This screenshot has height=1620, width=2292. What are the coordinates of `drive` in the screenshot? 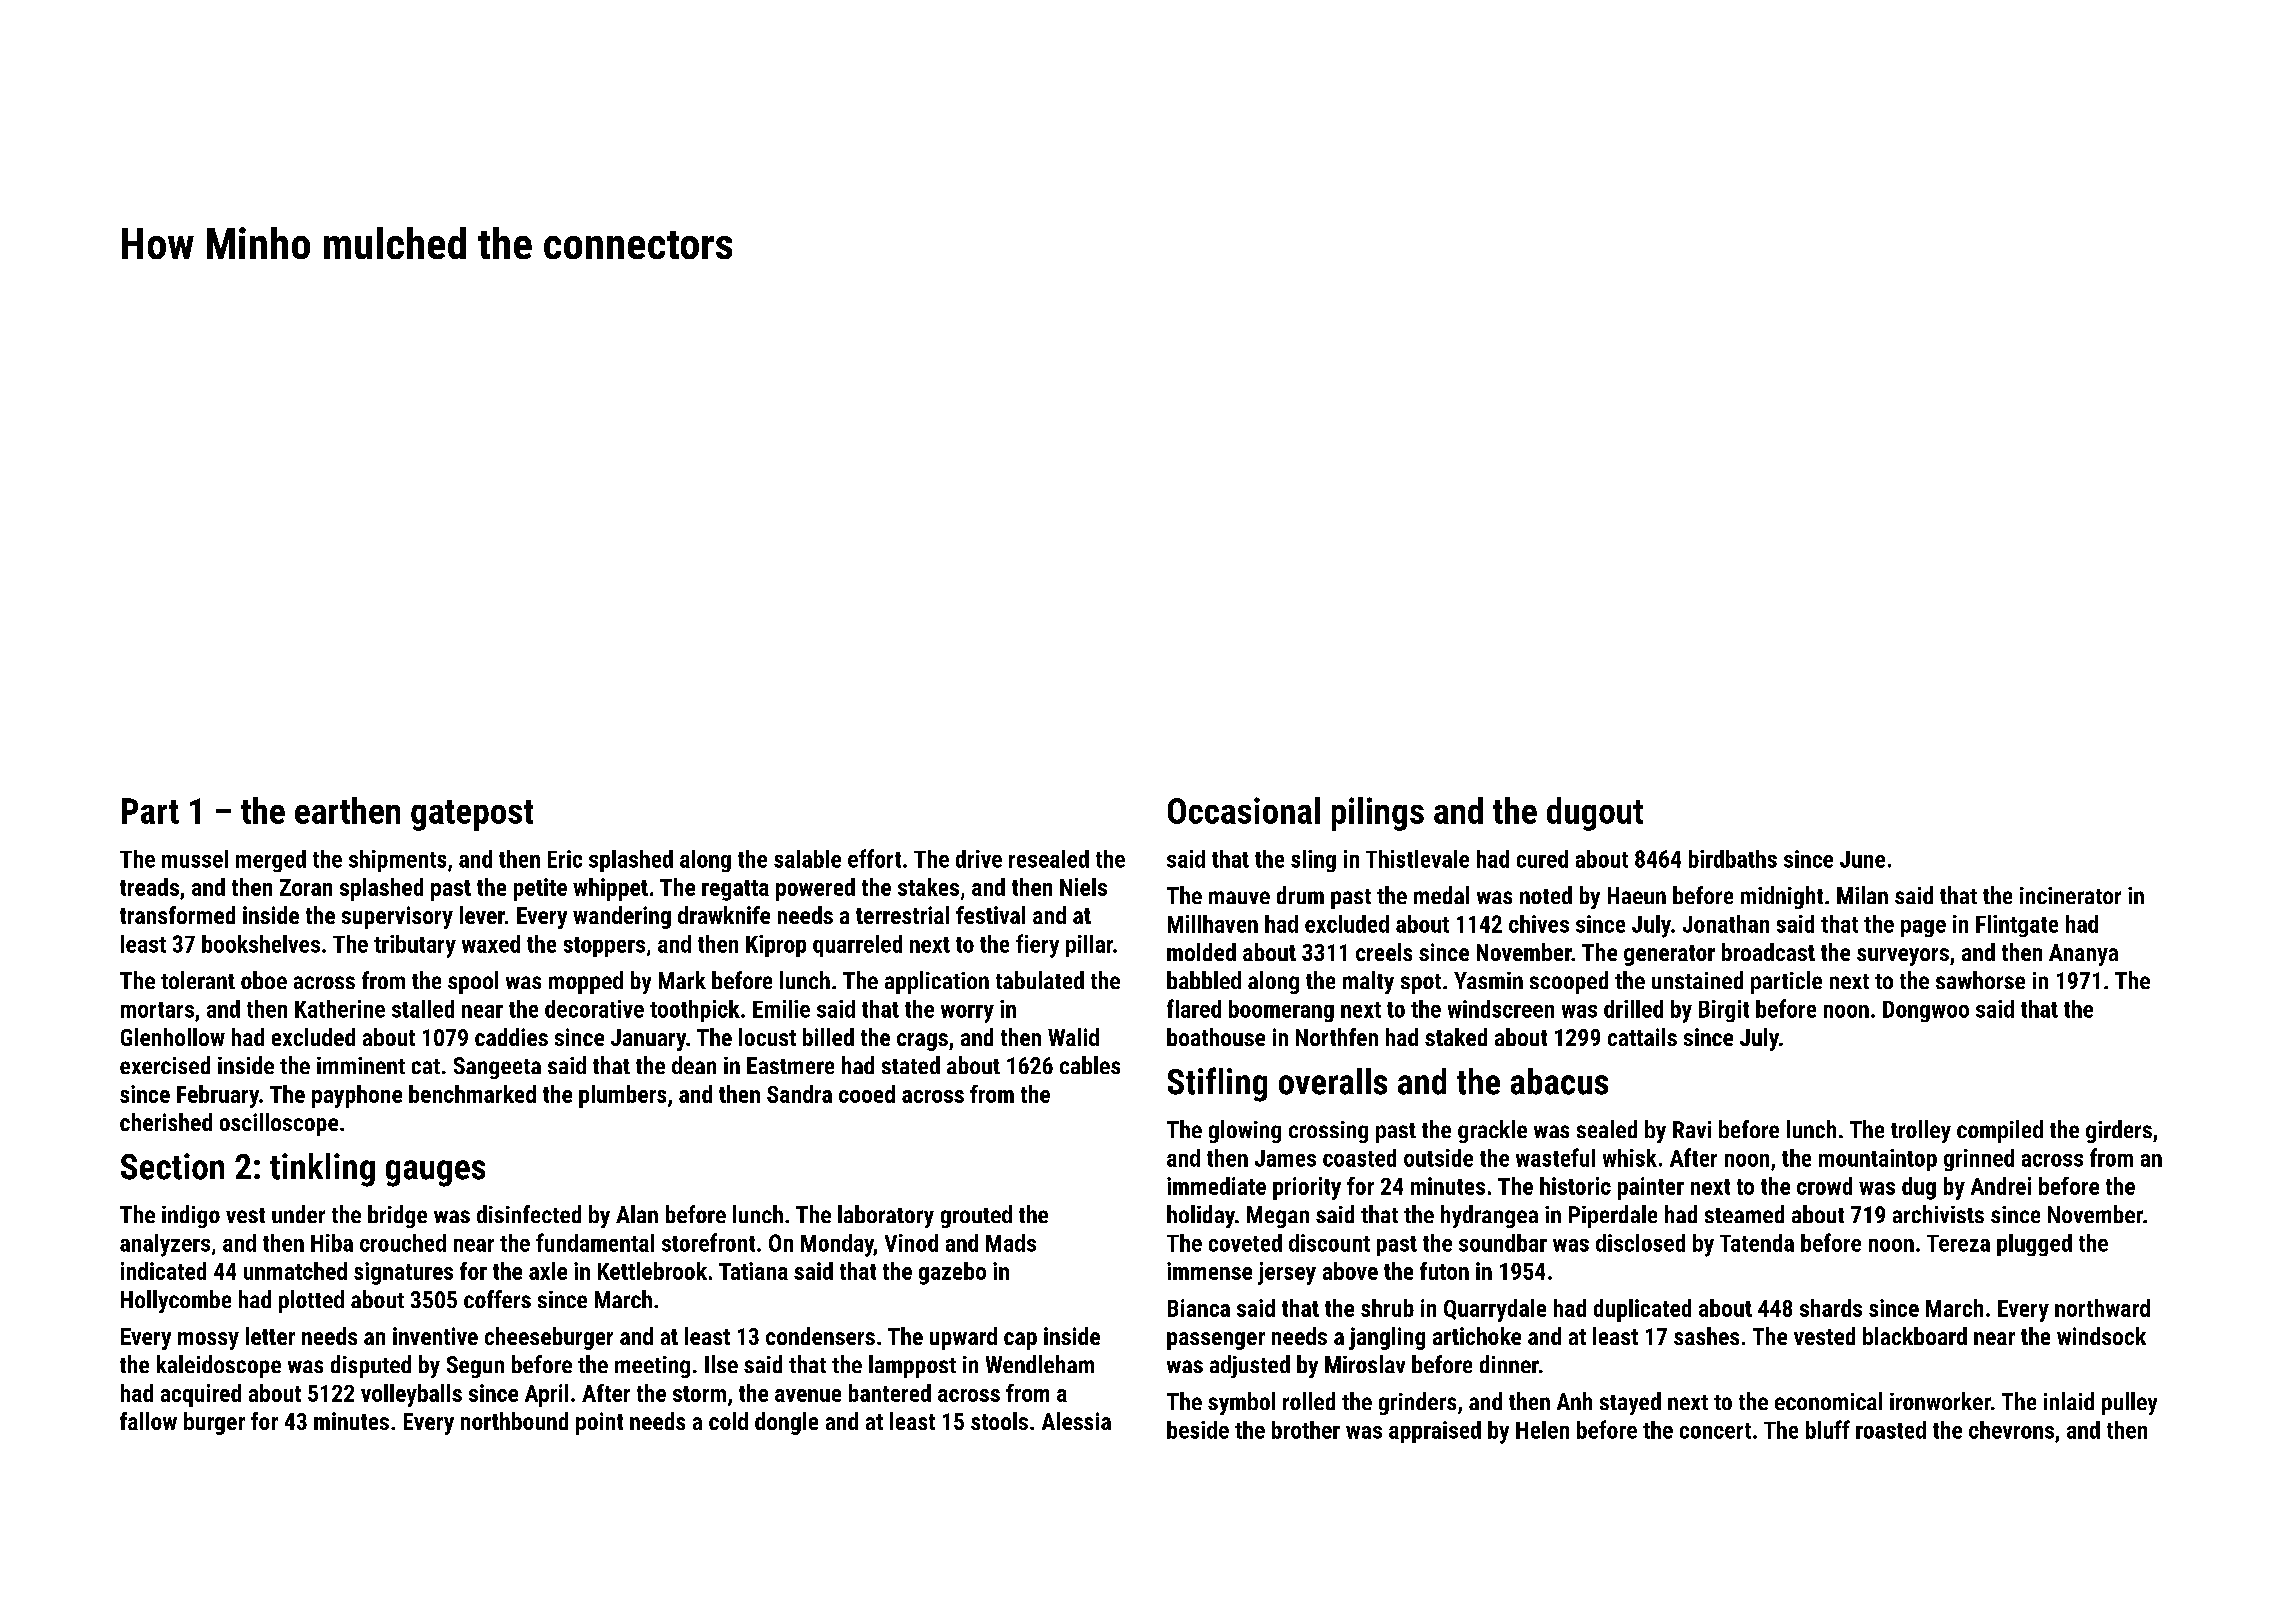 It's located at (979, 859).
